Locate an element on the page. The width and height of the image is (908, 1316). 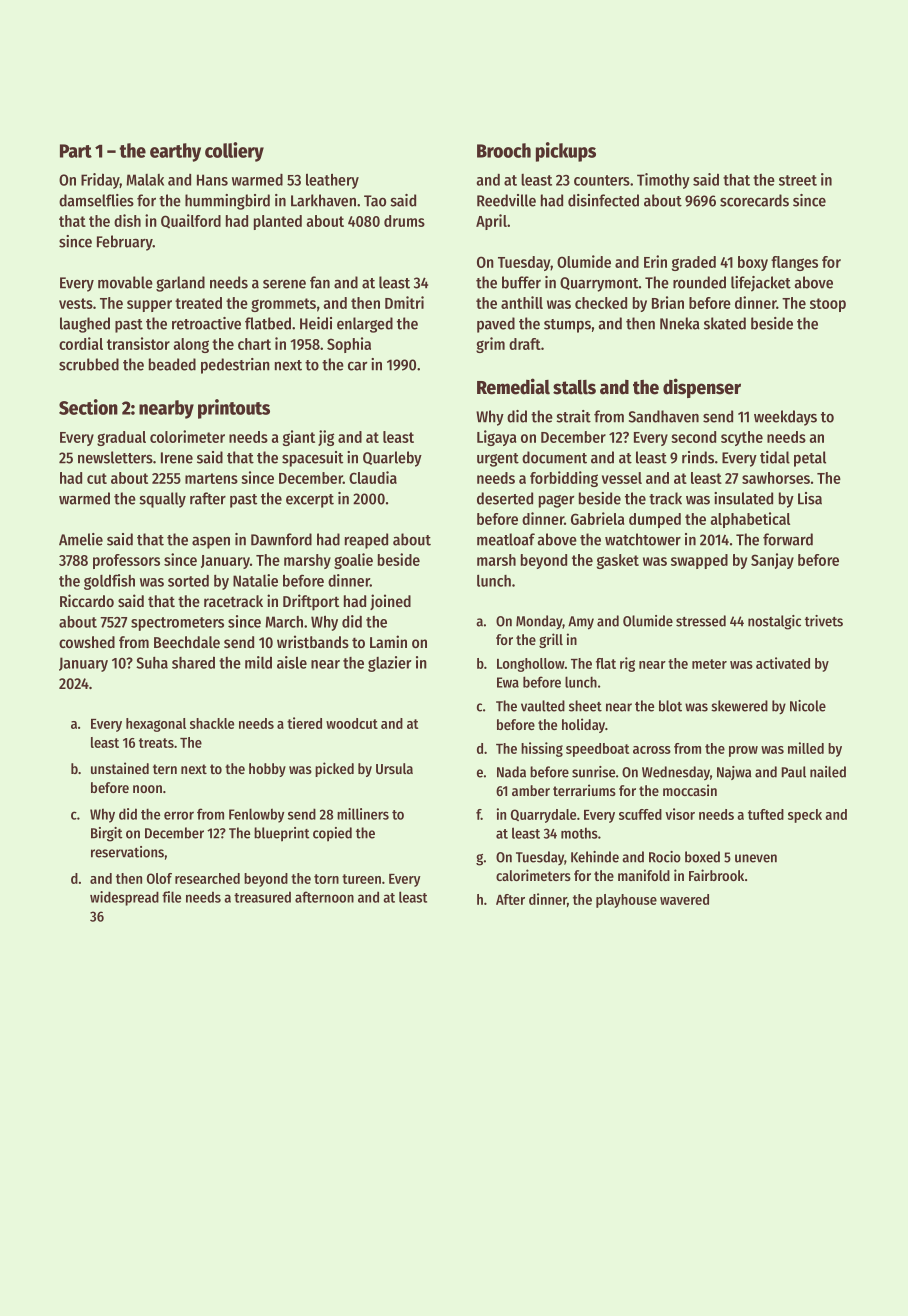
treats is located at coordinates (156, 743).
